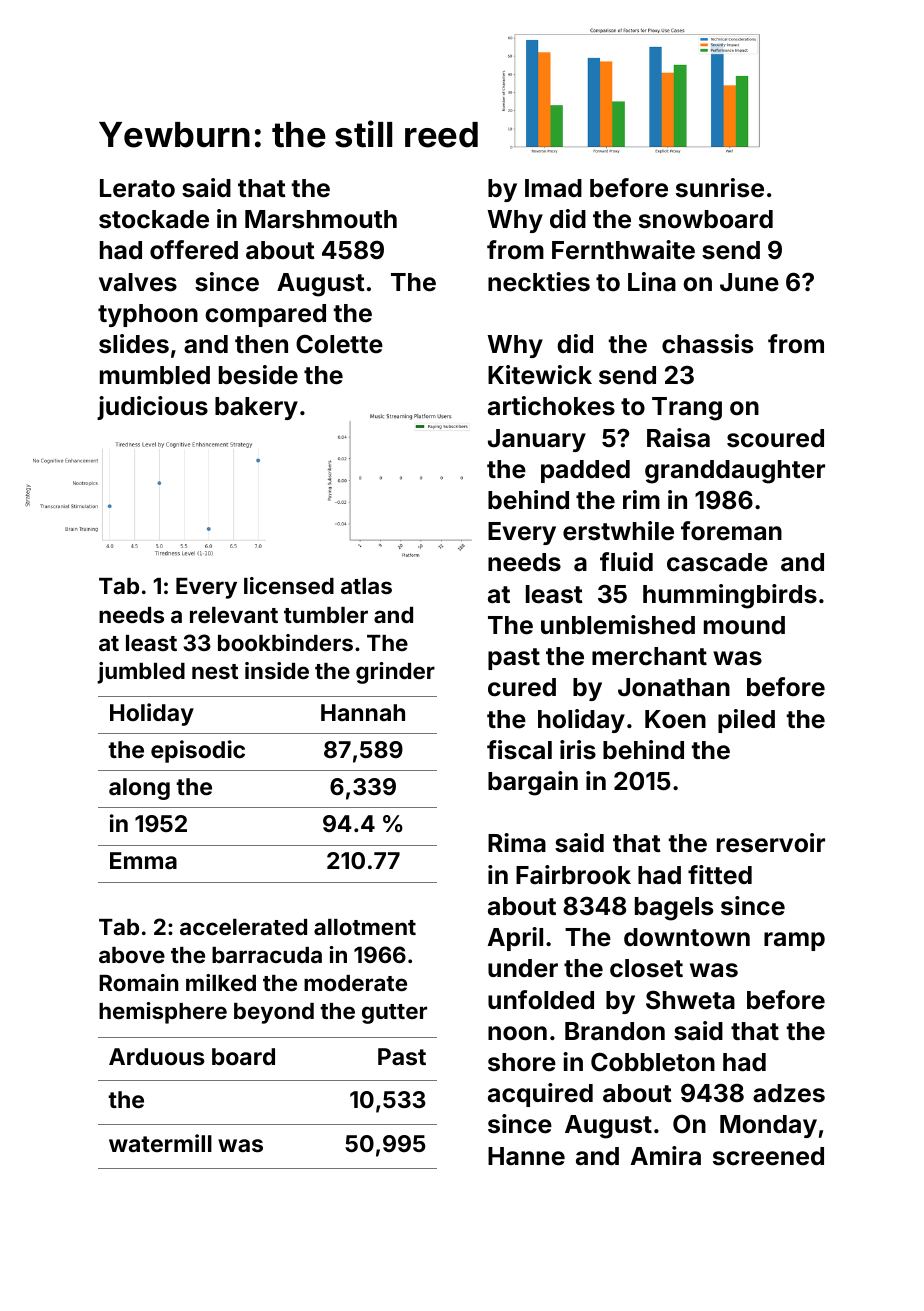 This screenshot has height=1311, width=924. I want to click on Lerato, so click(137, 188).
